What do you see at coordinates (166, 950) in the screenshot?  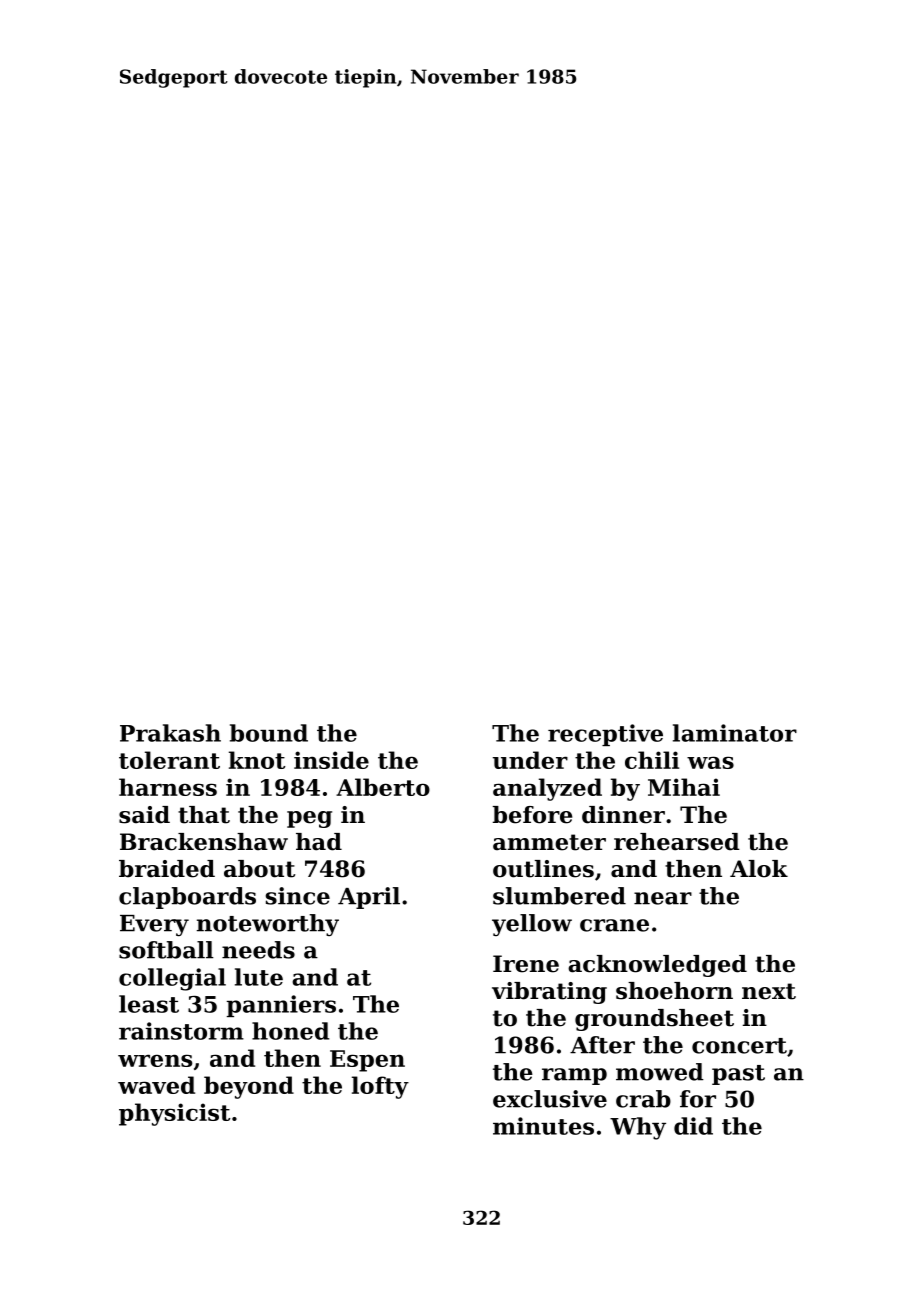 I see `softball` at bounding box center [166, 950].
